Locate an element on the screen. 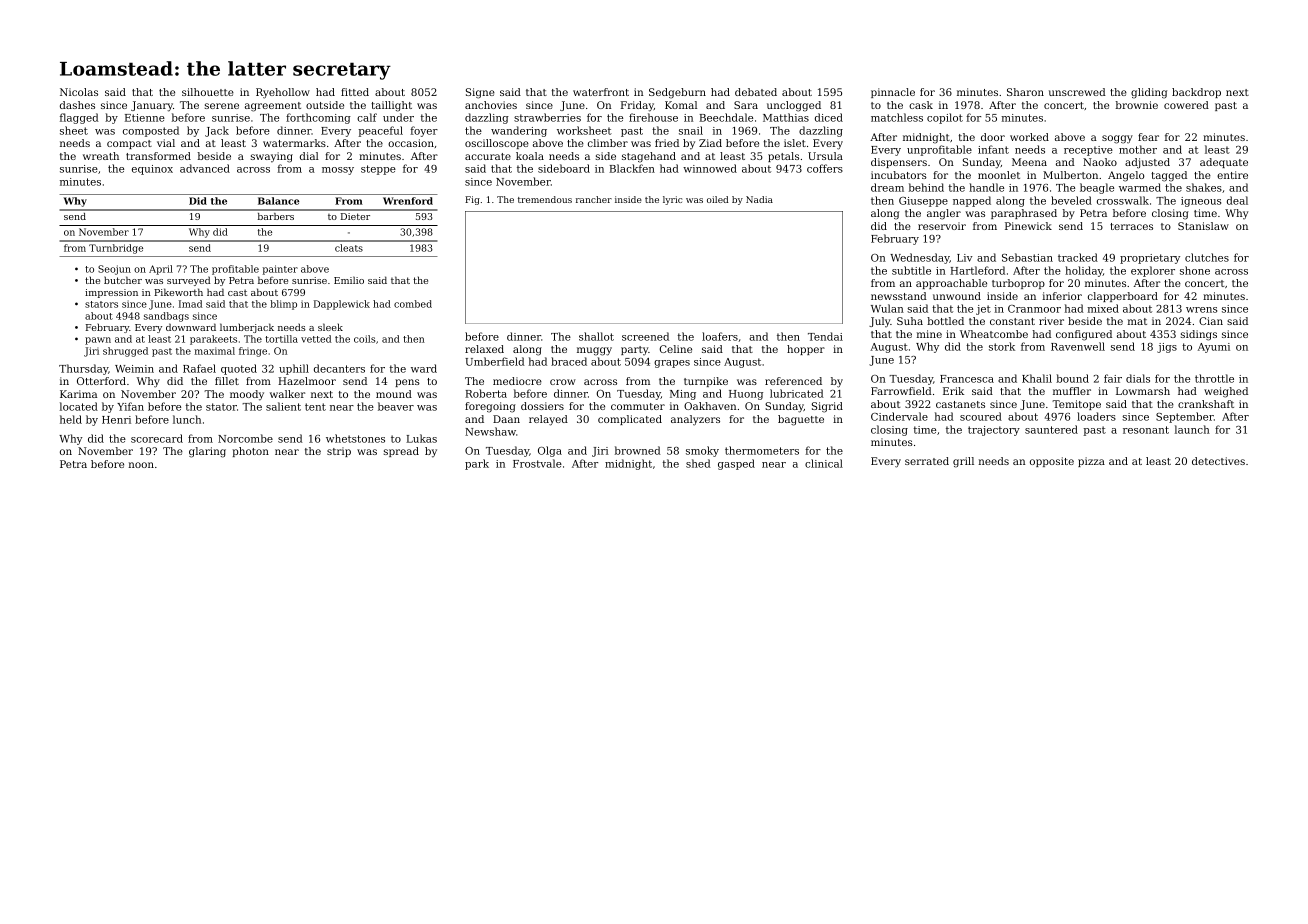 Image resolution: width=1308 pixels, height=924 pixels. Seojun is located at coordinates (114, 270).
